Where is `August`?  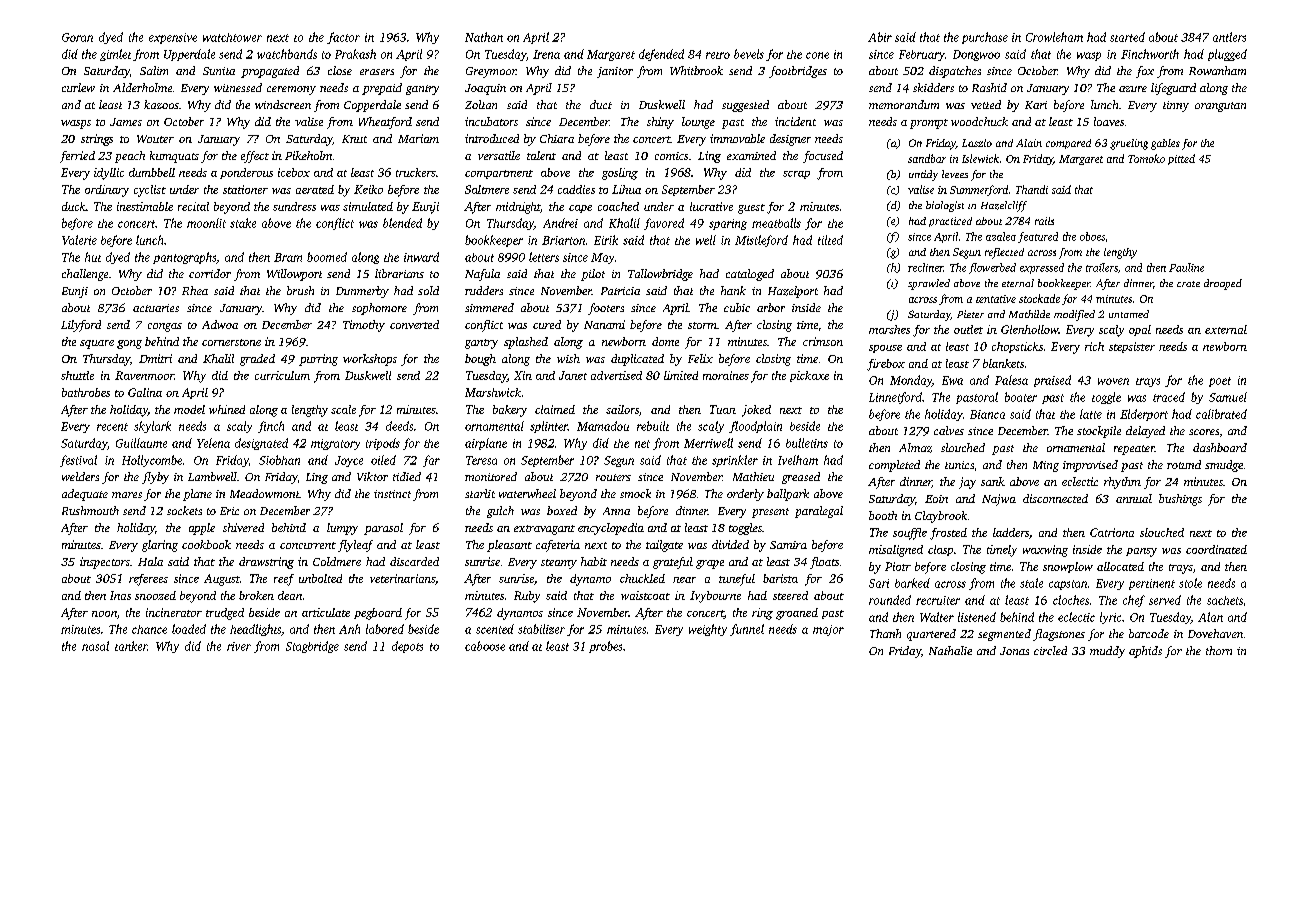
August is located at coordinates (222, 580).
